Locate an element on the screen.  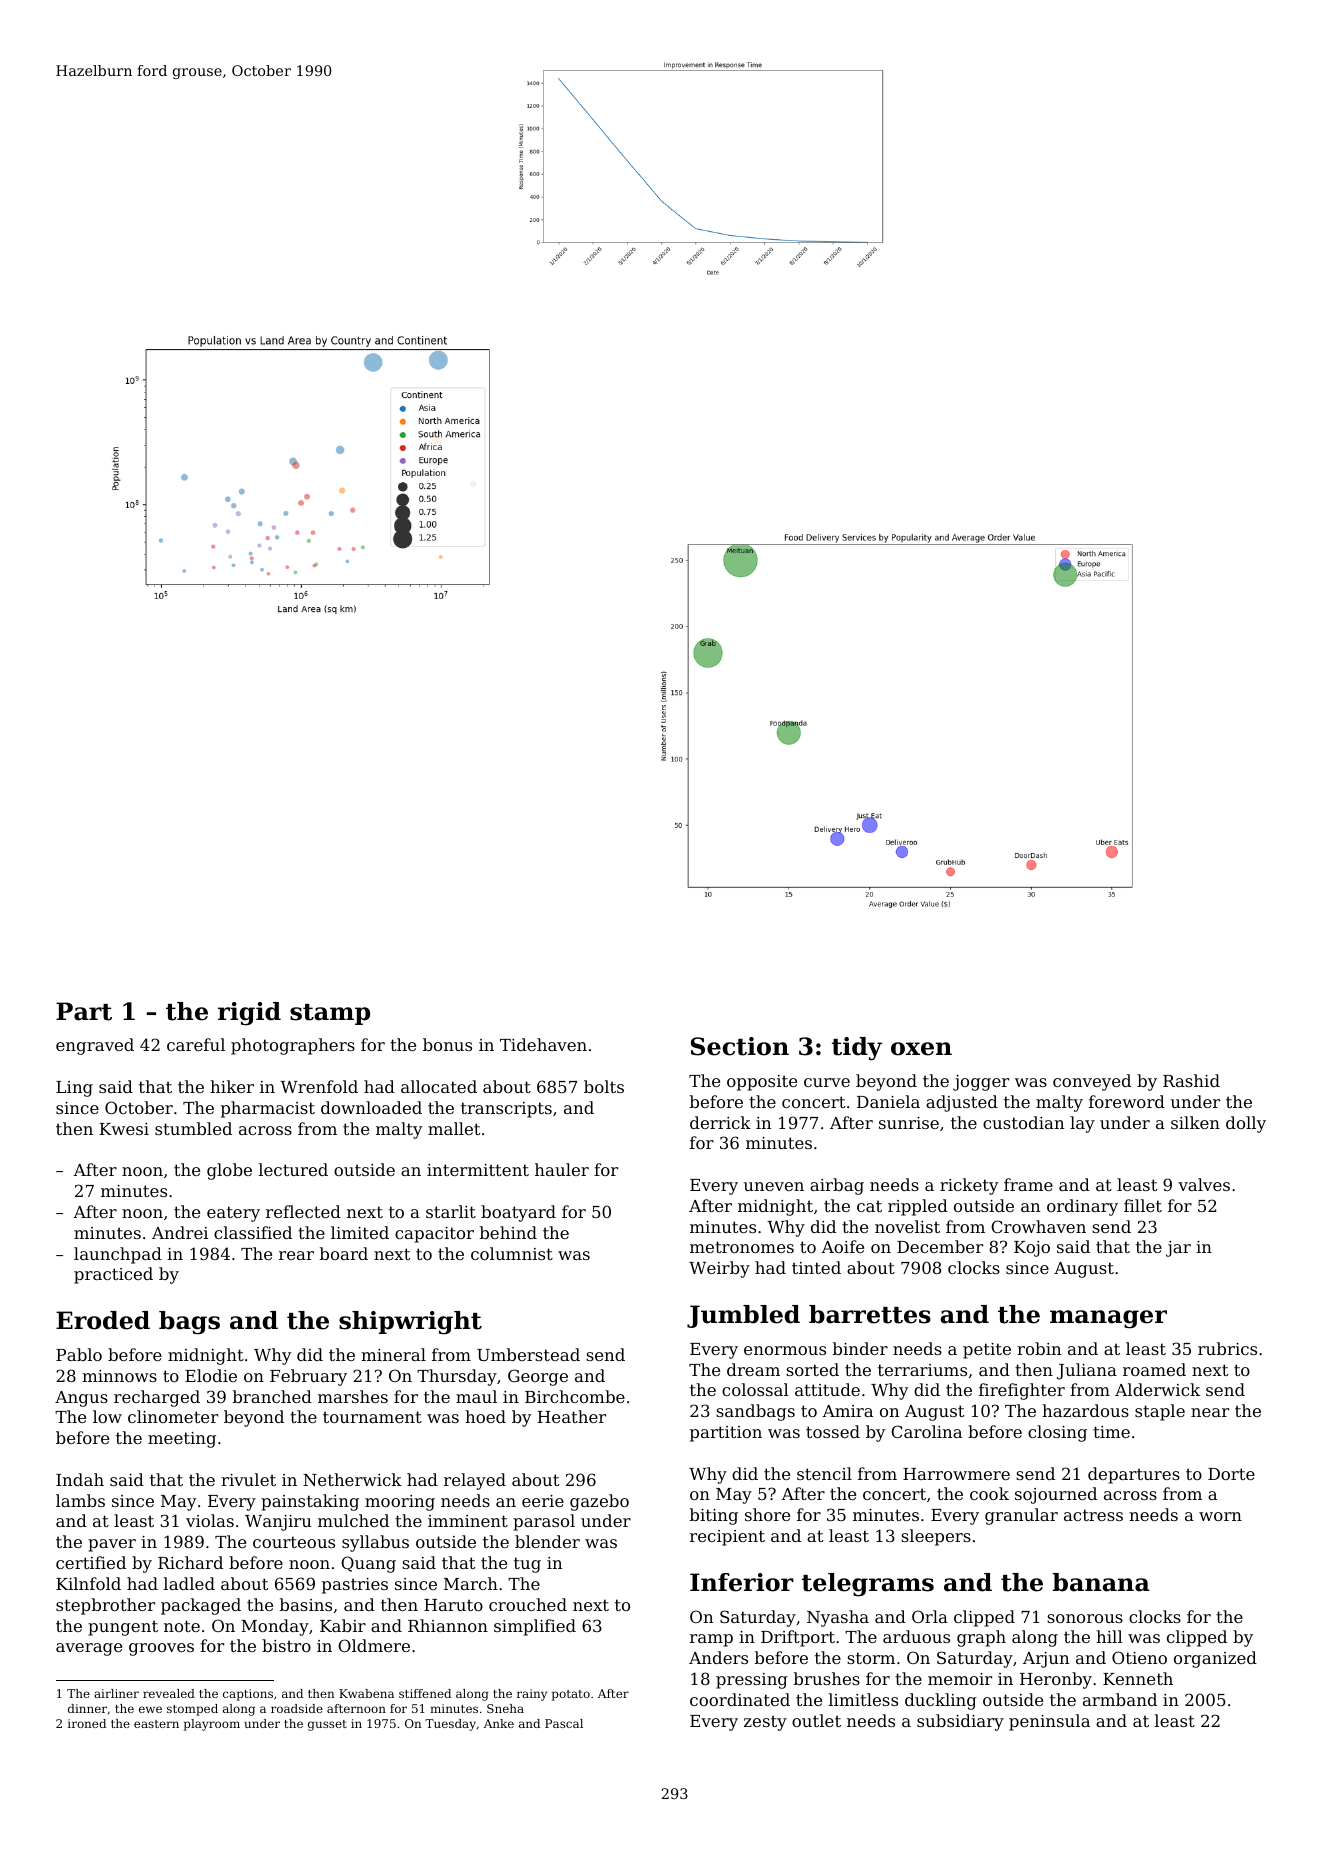
Carolina is located at coordinates (926, 1431).
